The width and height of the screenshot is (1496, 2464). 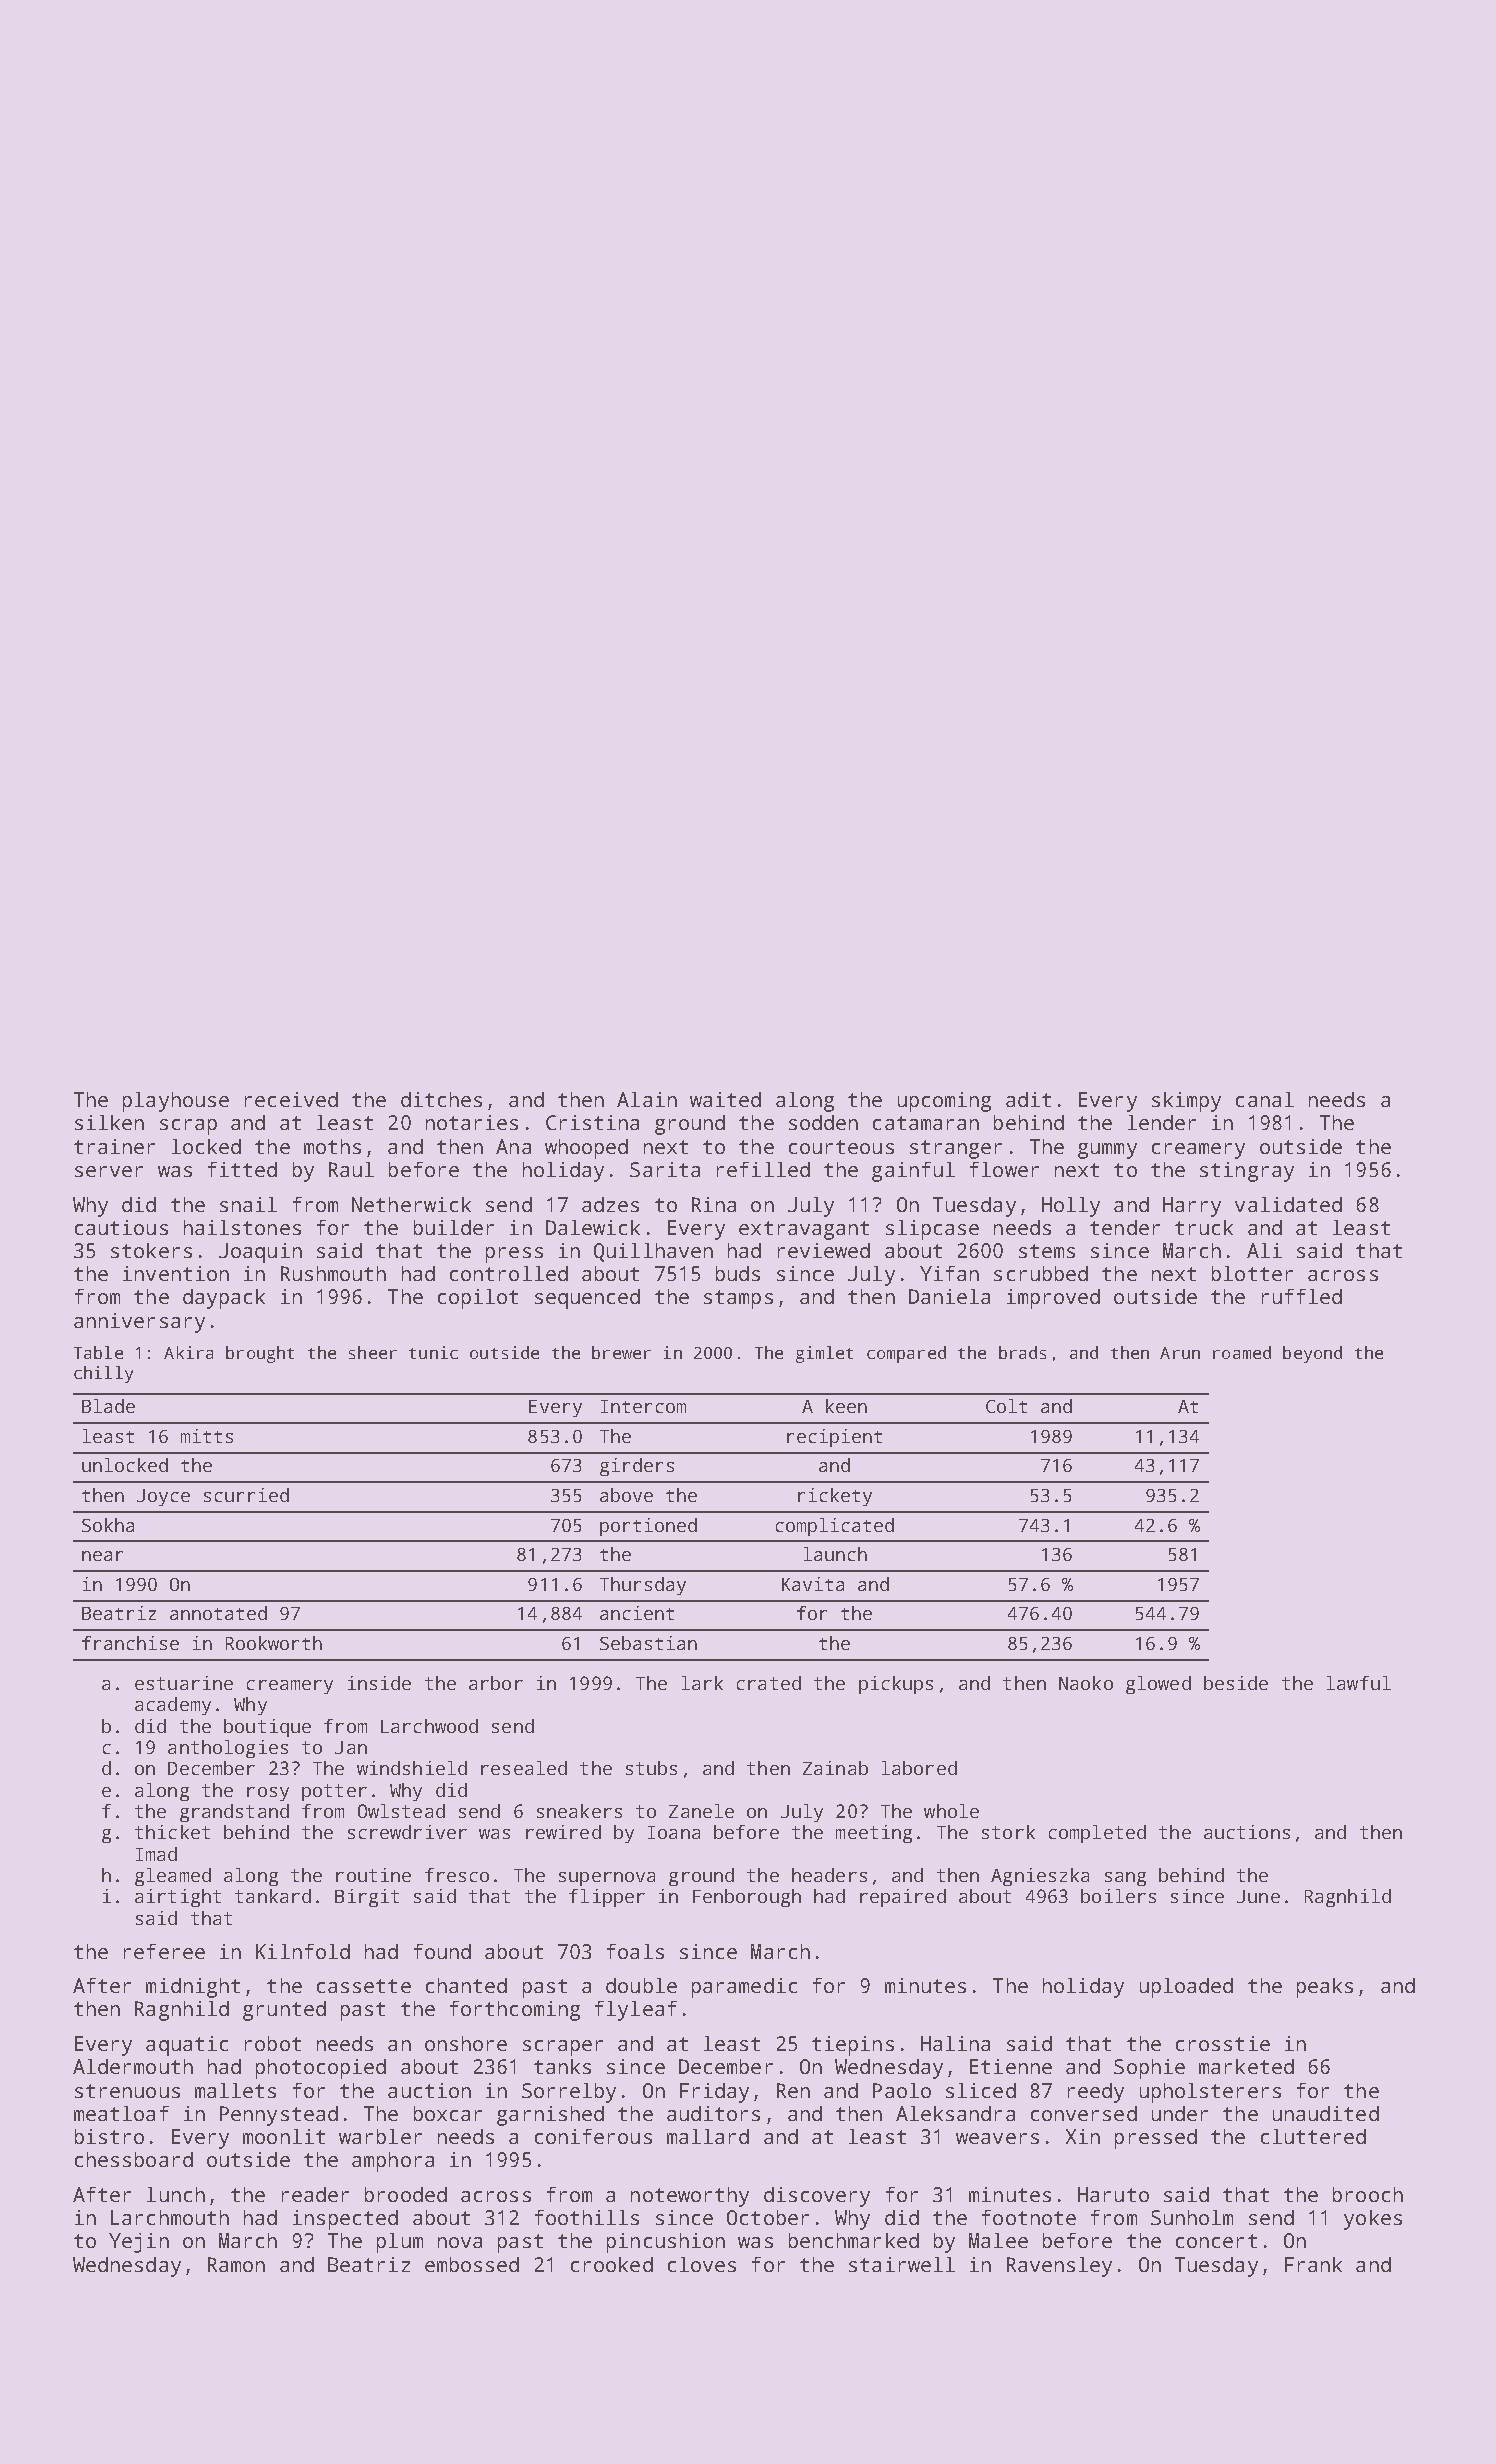 I want to click on Frank, so click(x=1313, y=2264).
